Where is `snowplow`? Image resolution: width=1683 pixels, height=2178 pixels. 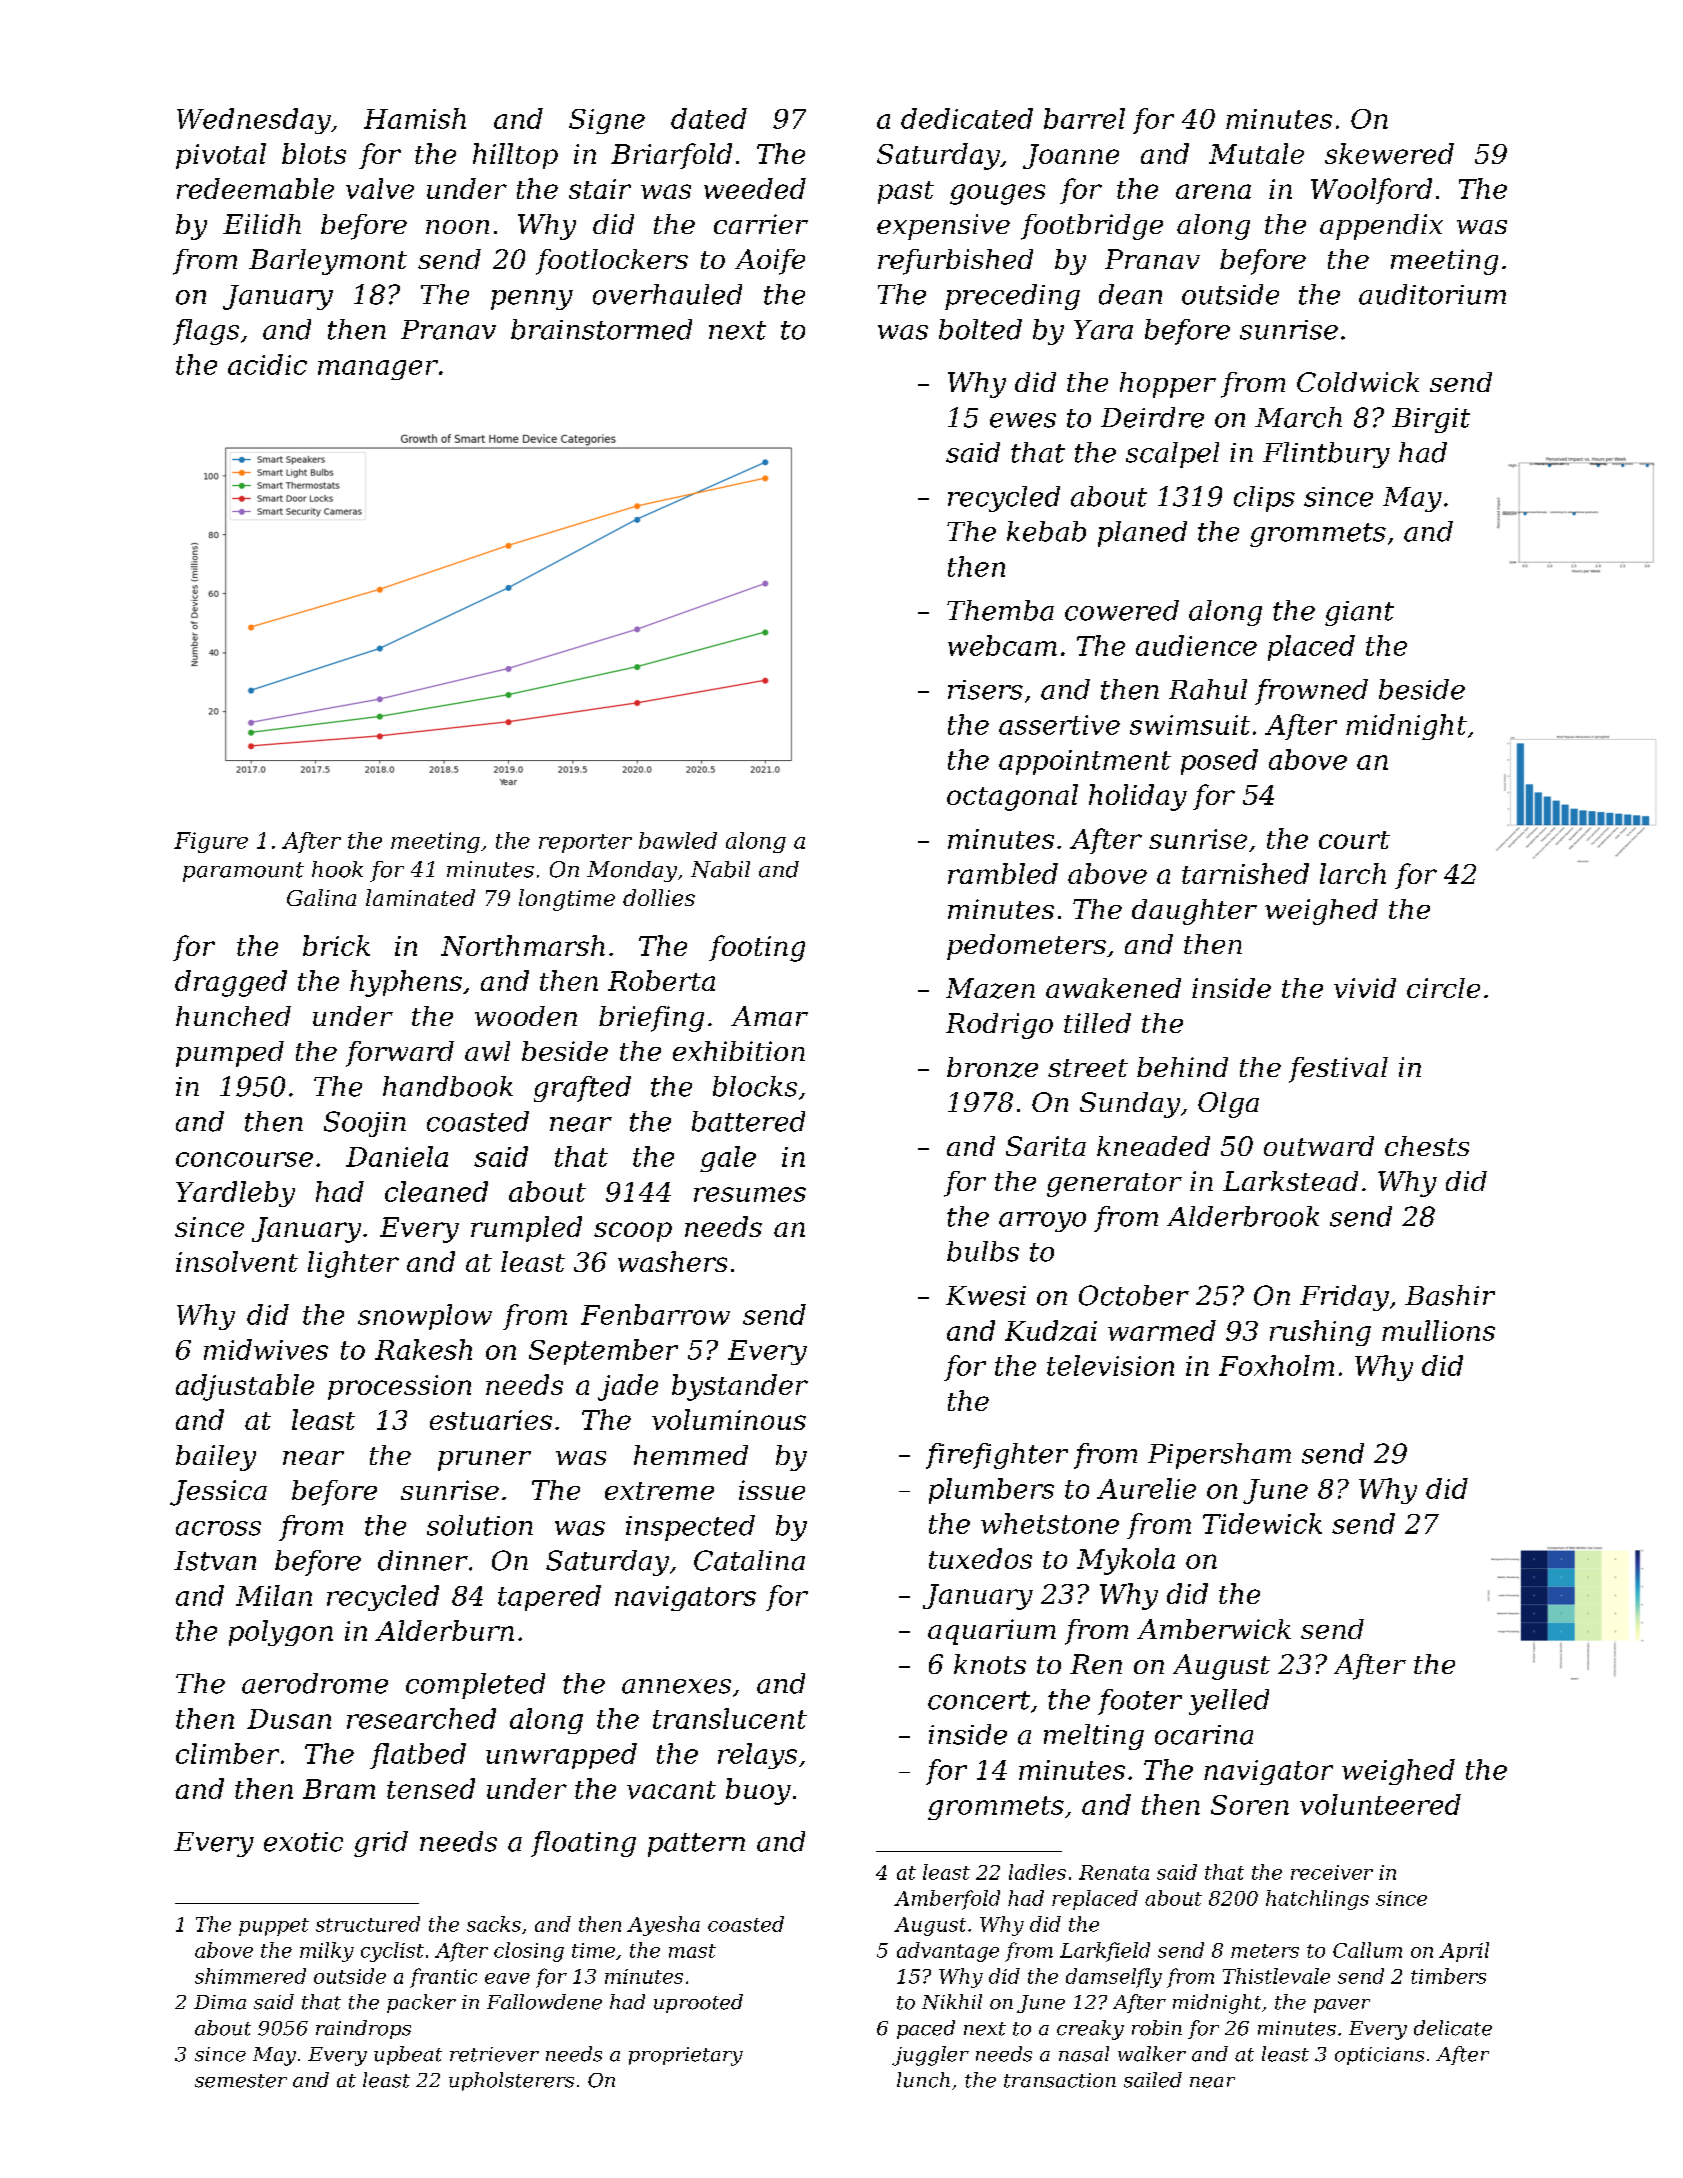 snowplow is located at coordinates (425, 1317).
